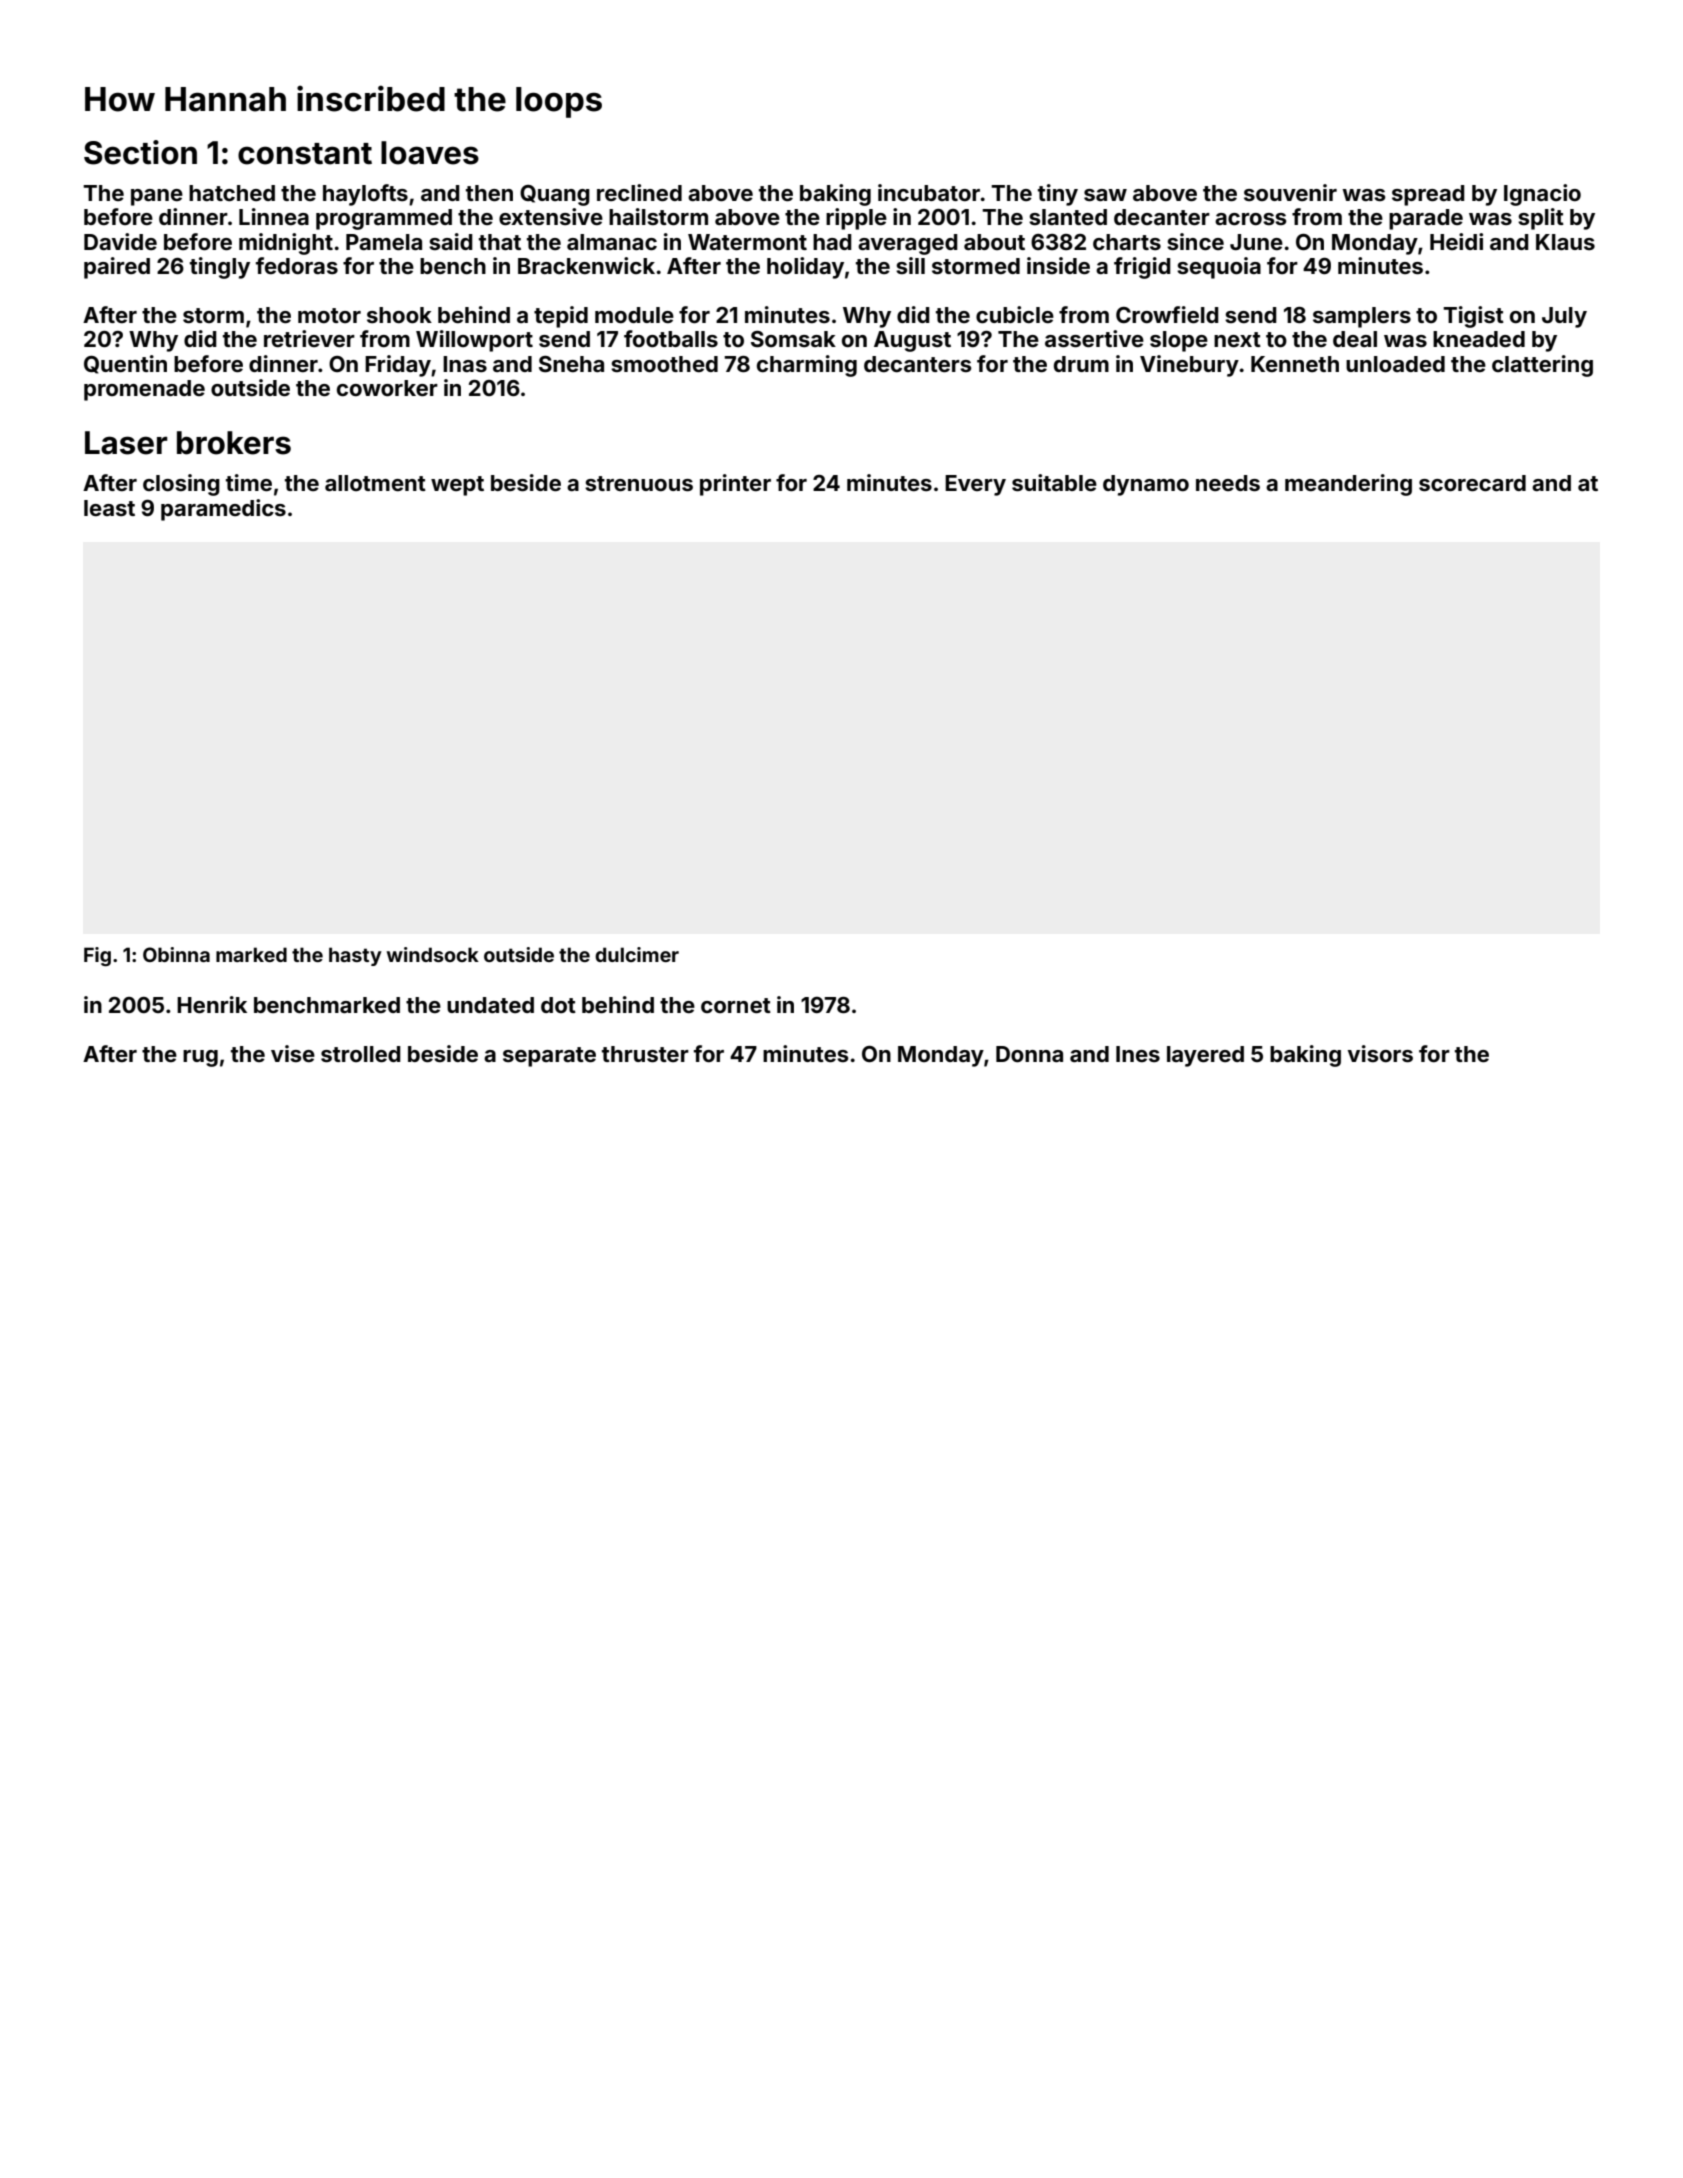  What do you see at coordinates (433, 954) in the image?
I see `windsock` at bounding box center [433, 954].
